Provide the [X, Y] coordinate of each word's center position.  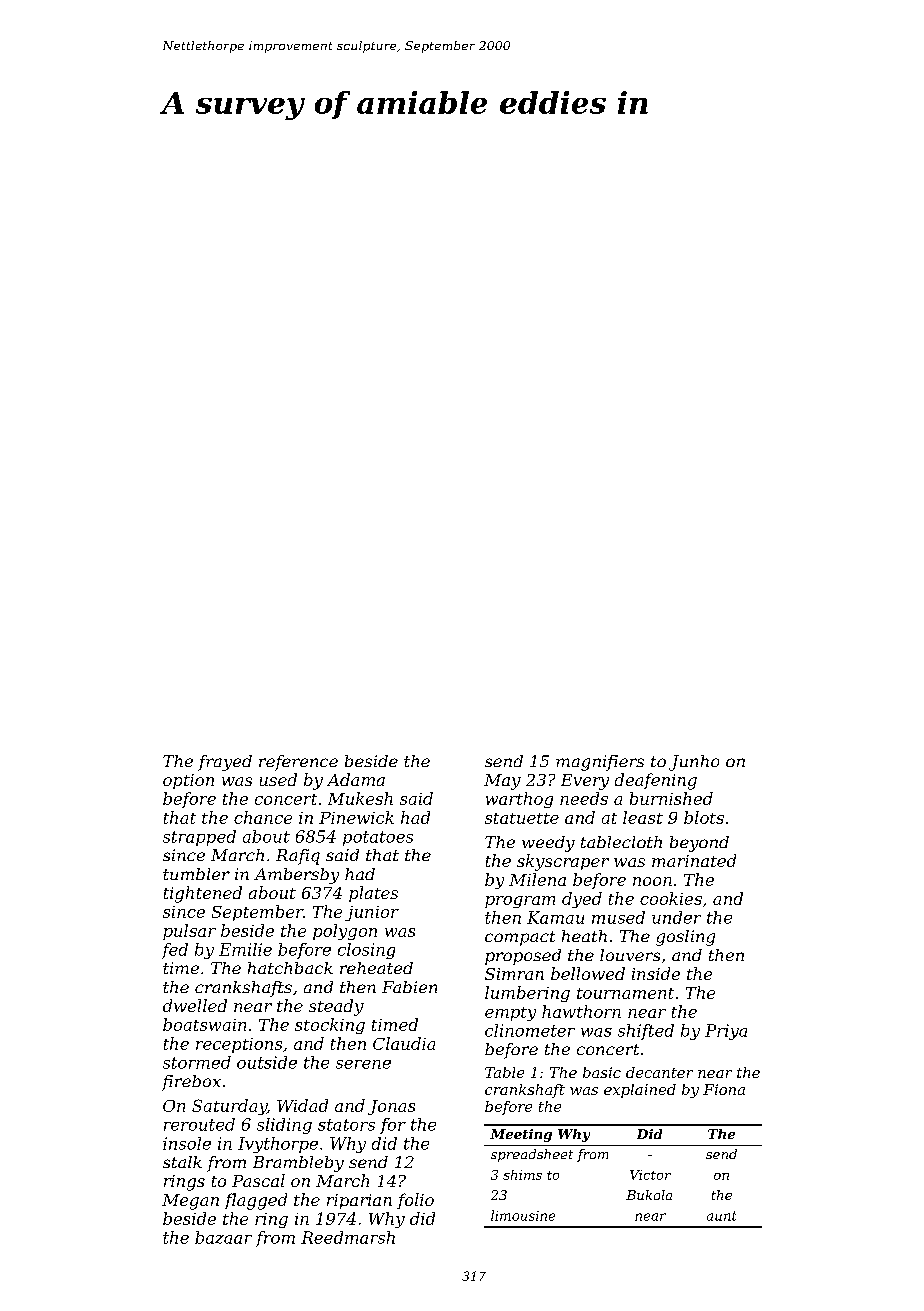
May [502, 782]
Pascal [258, 1180]
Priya [726, 1032]
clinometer [530, 1030]
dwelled [195, 1005]
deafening [656, 781]
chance [263, 817]
